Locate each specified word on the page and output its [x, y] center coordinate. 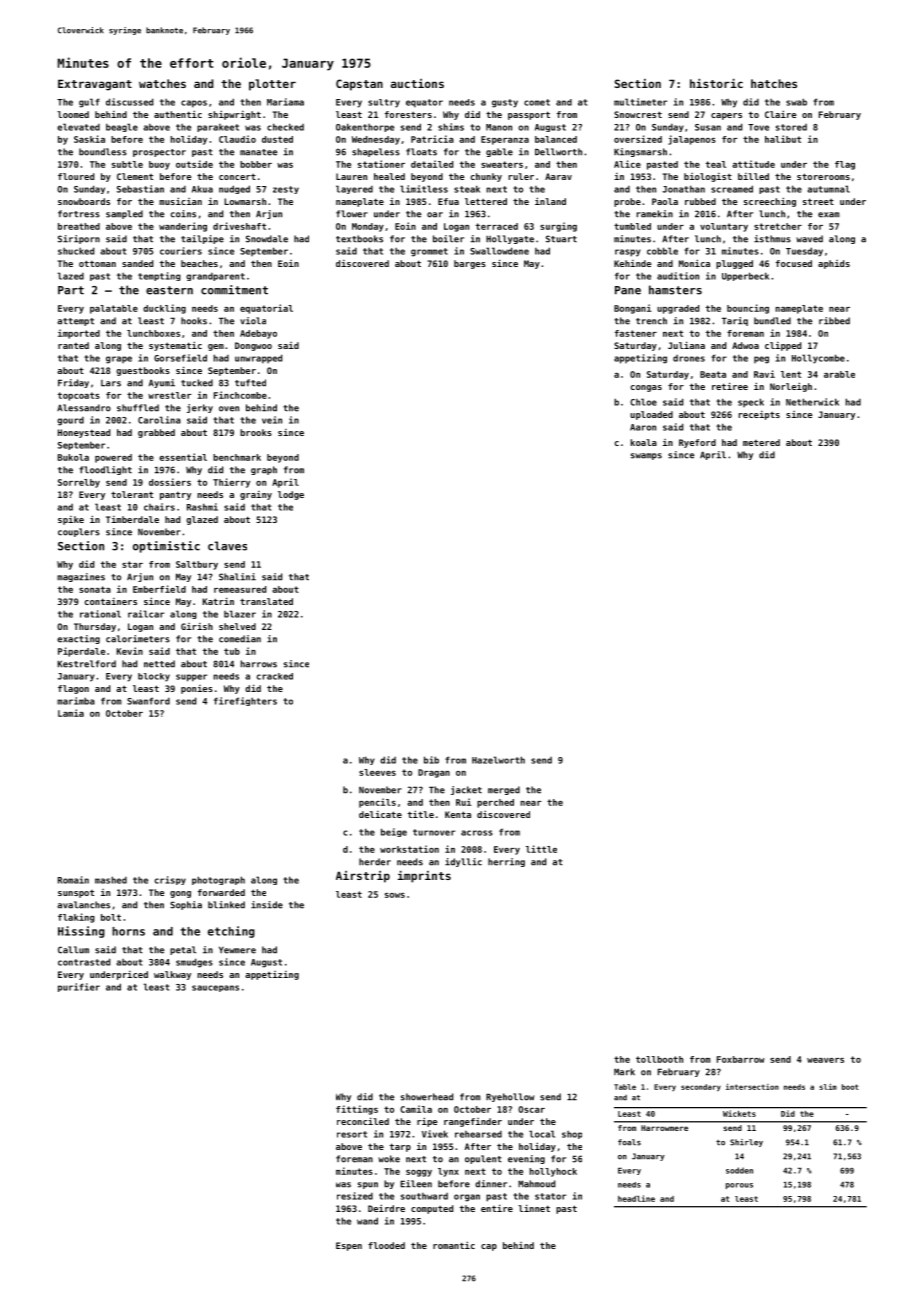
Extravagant [95, 85]
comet [537, 102]
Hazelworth [498, 760]
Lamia [71, 713]
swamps [646, 456]
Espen [349, 1246]
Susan [708, 127]
